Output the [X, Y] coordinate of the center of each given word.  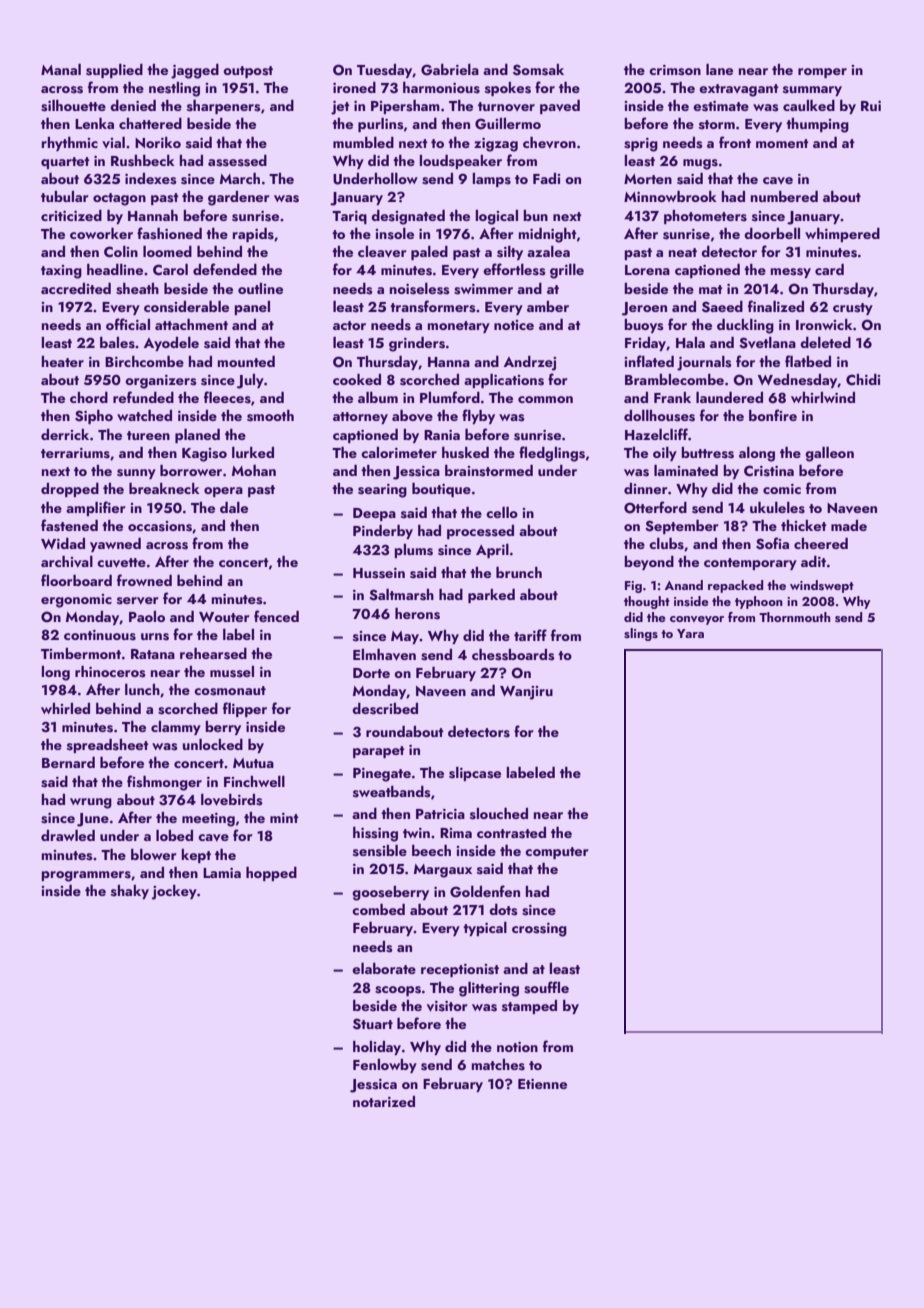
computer [557, 853]
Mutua [253, 763]
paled [429, 253]
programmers [86, 876]
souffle [546, 987]
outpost [248, 72]
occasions [160, 526]
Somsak [538, 70]
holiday [377, 1048]
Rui [871, 106]
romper [822, 73]
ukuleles [777, 508]
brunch [519, 572]
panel [252, 308]
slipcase [475, 774]
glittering [489, 989]
